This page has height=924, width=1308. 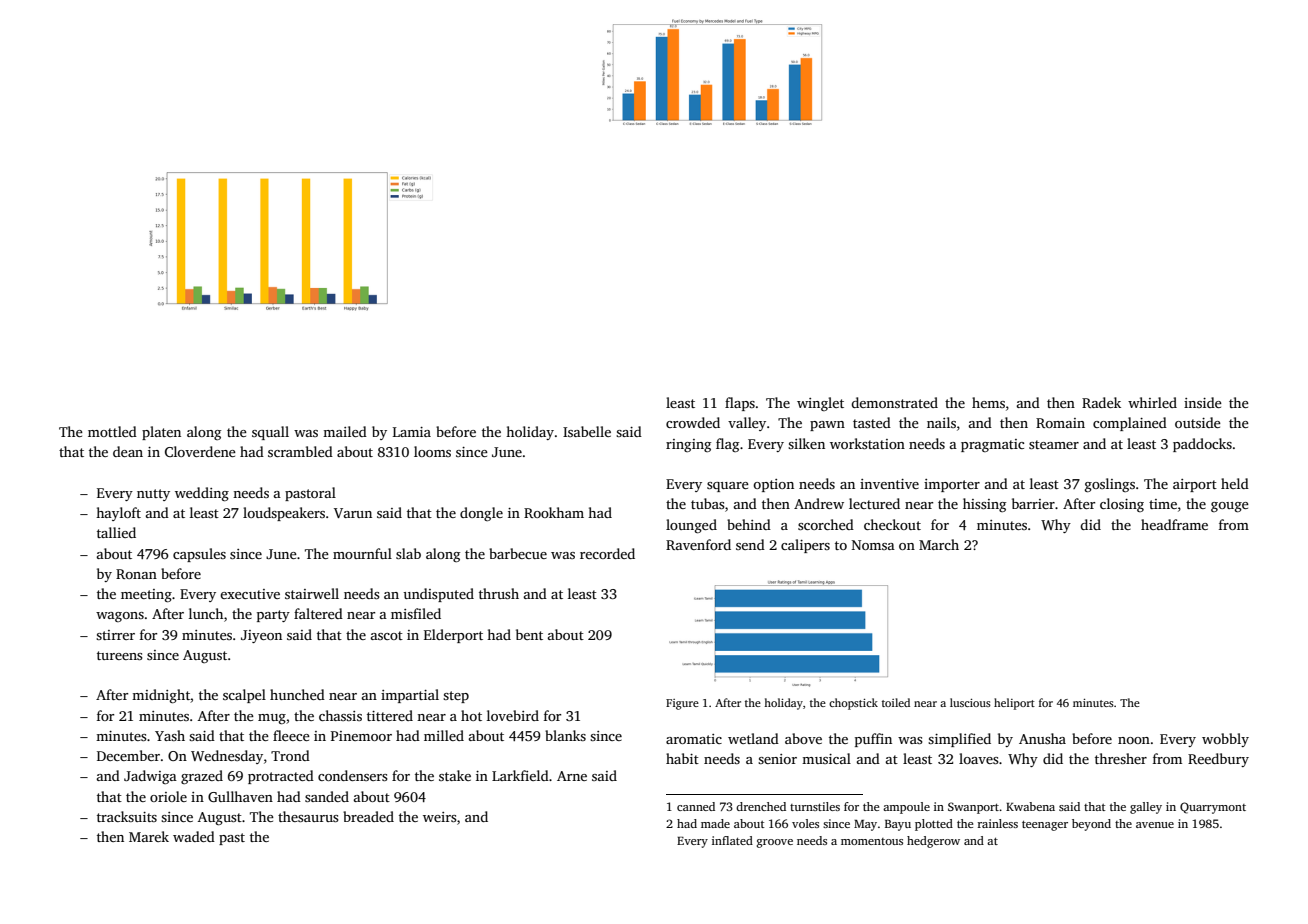 What do you see at coordinates (529, 634) in the page?
I see `bent` at bounding box center [529, 634].
